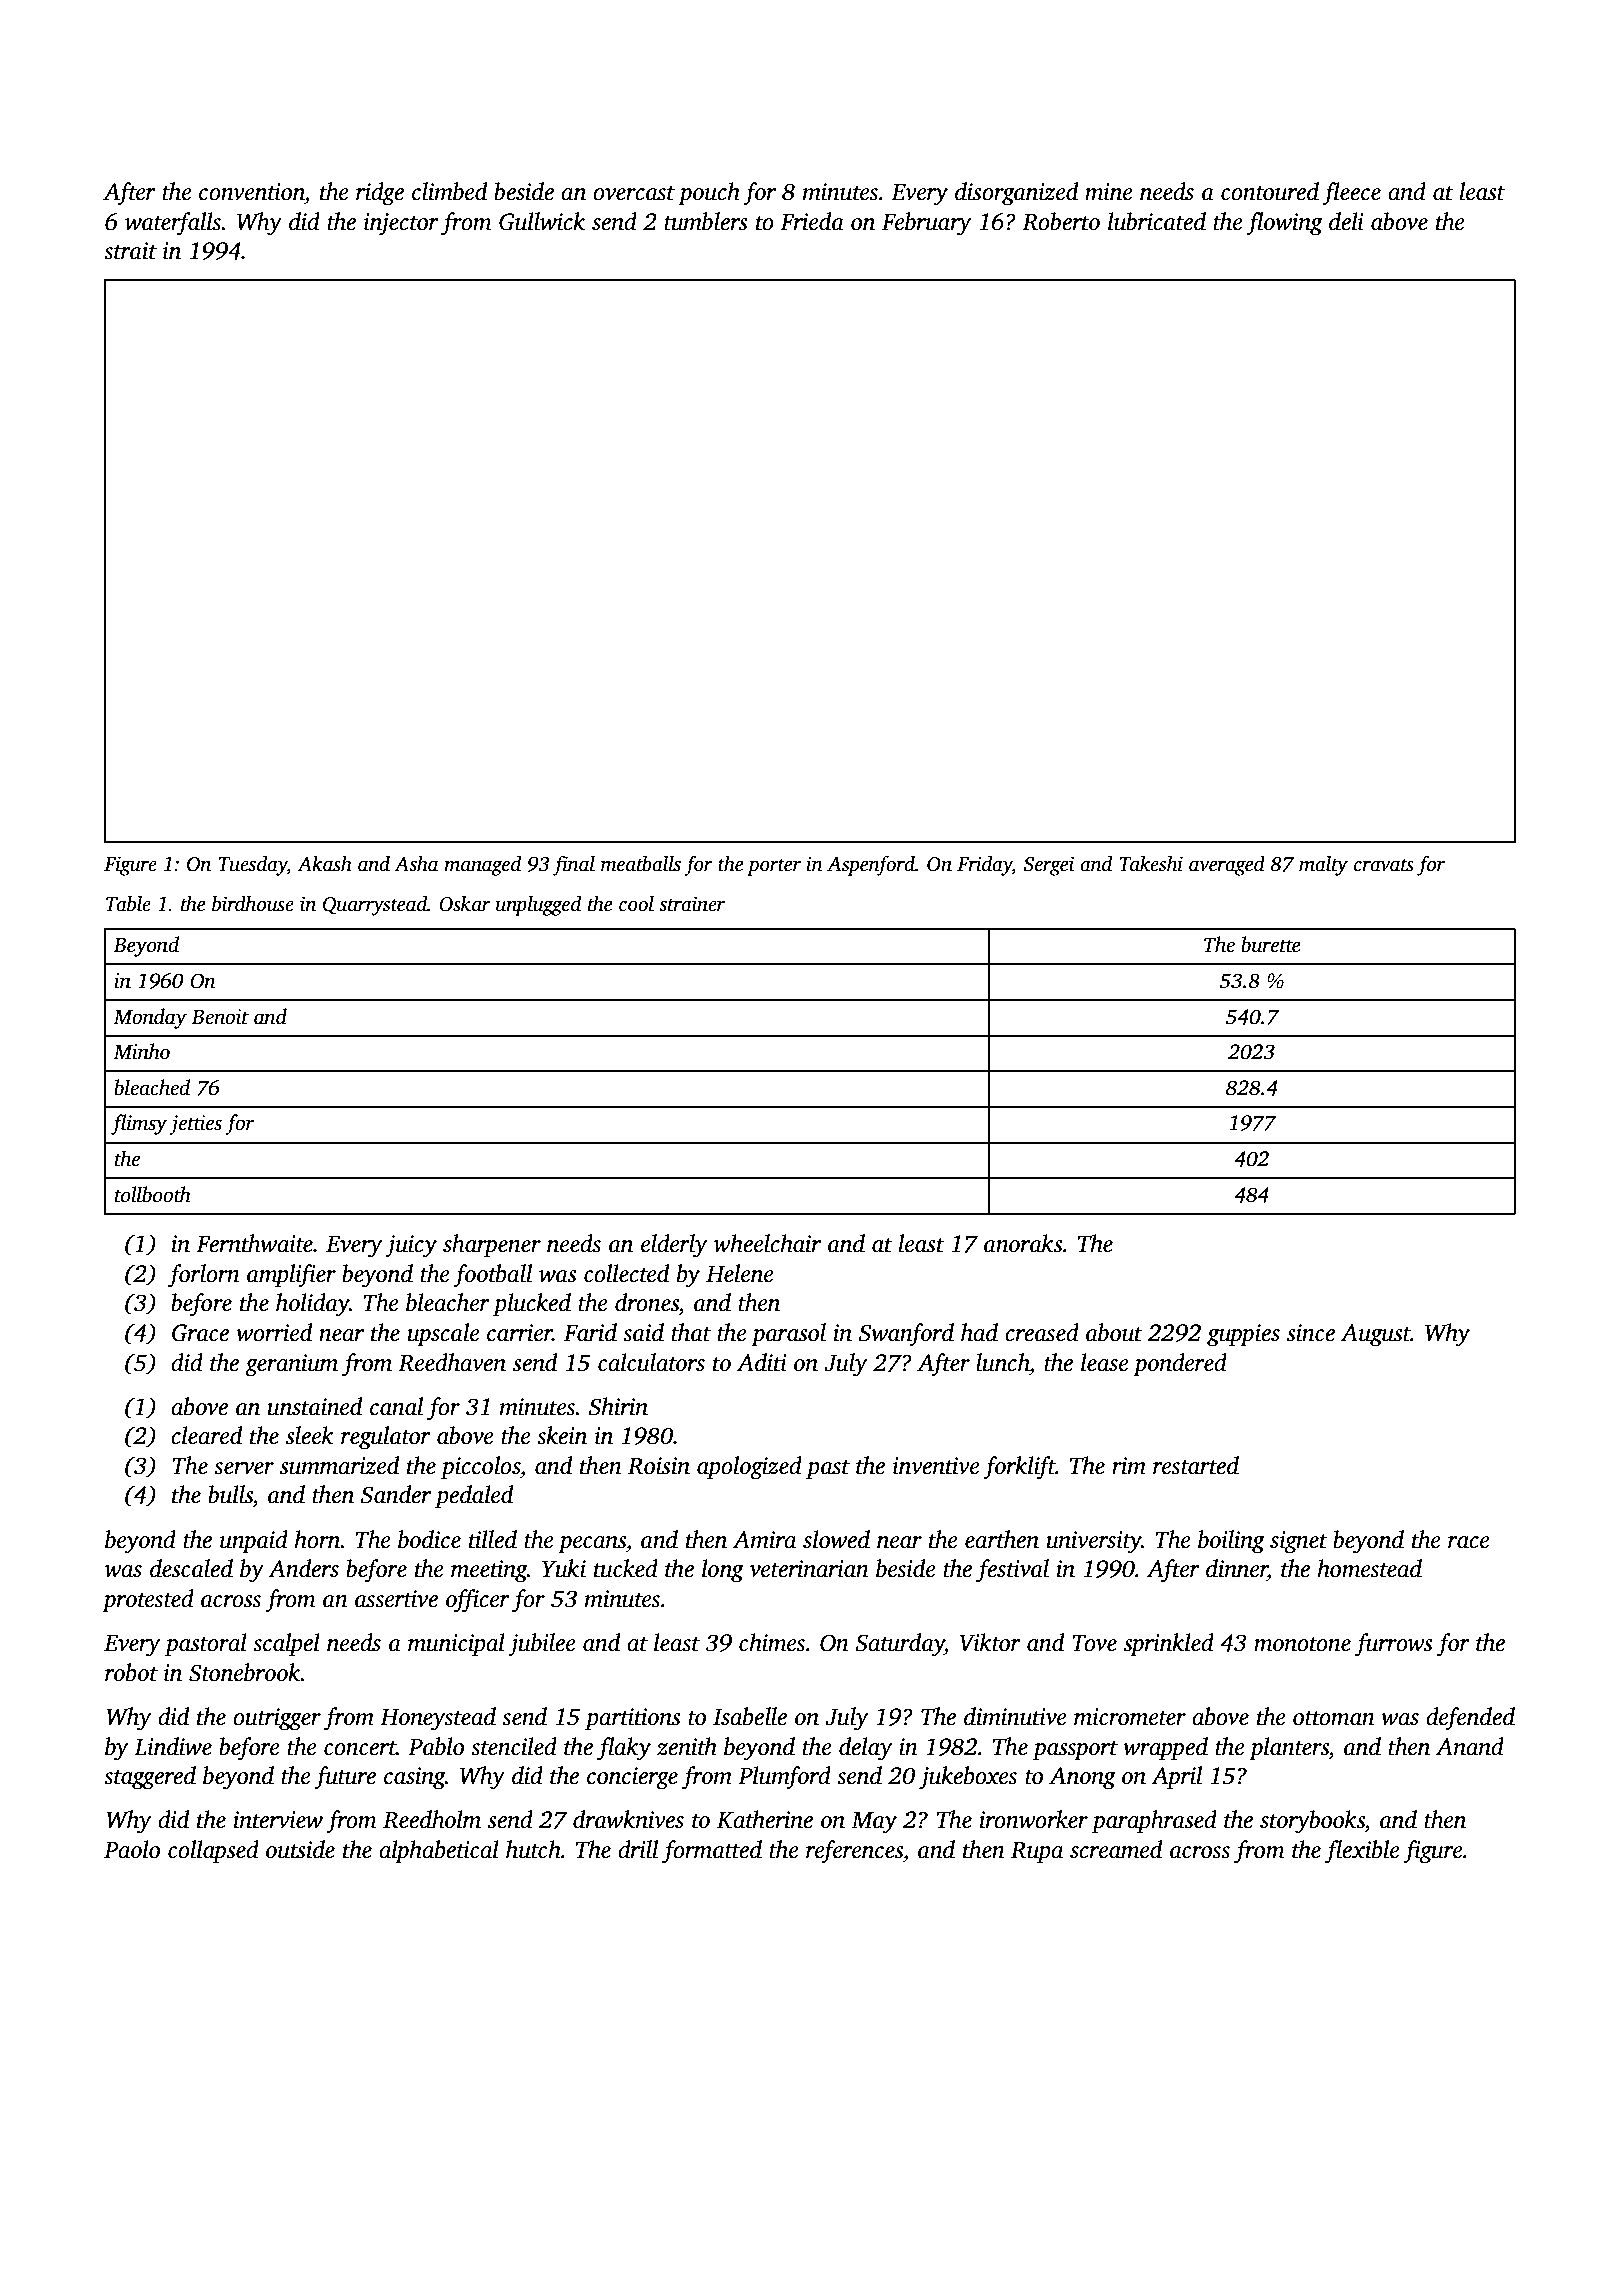  I want to click on forlorn, so click(204, 1276).
